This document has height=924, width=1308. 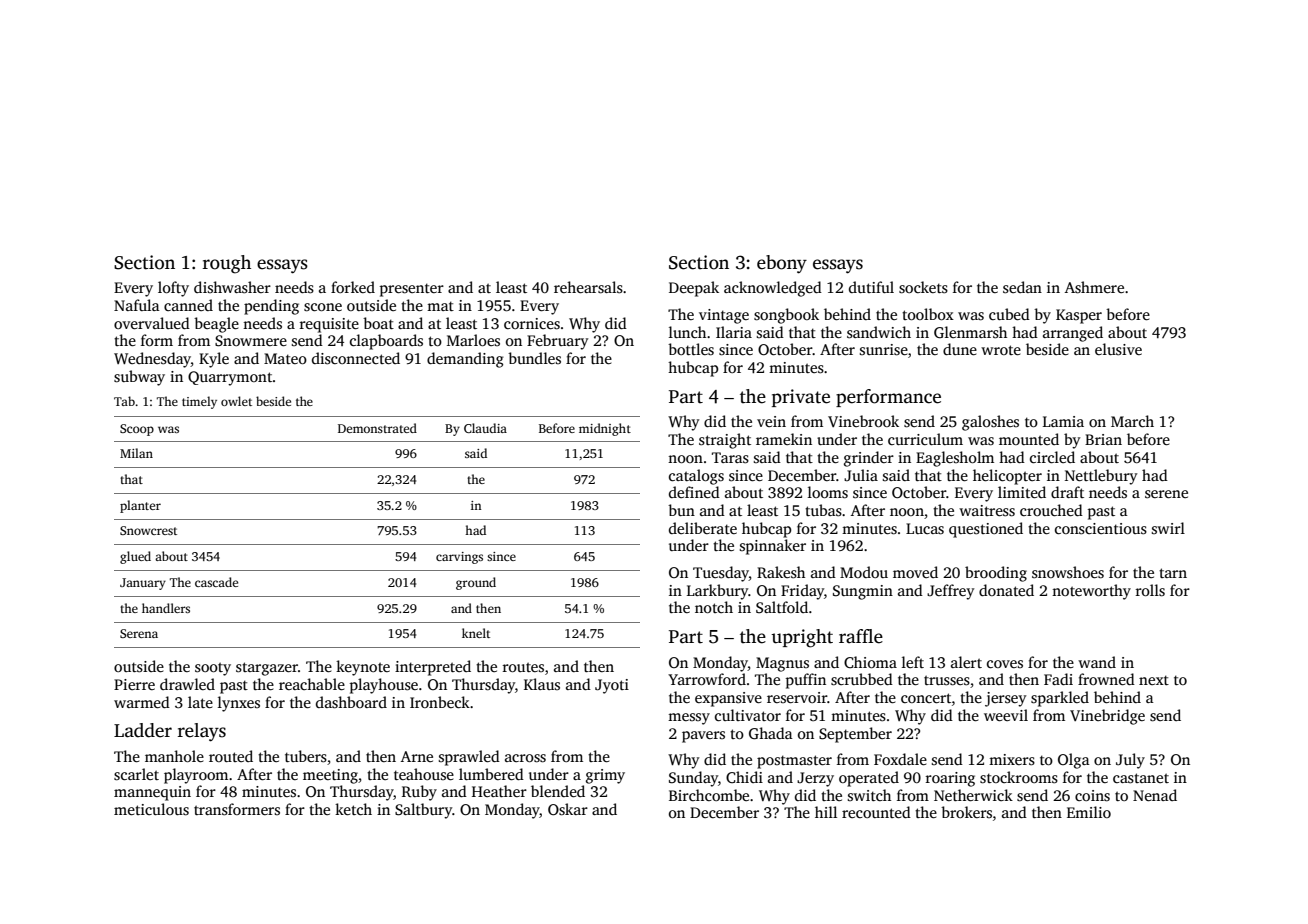 I want to click on ketch, so click(x=353, y=809).
